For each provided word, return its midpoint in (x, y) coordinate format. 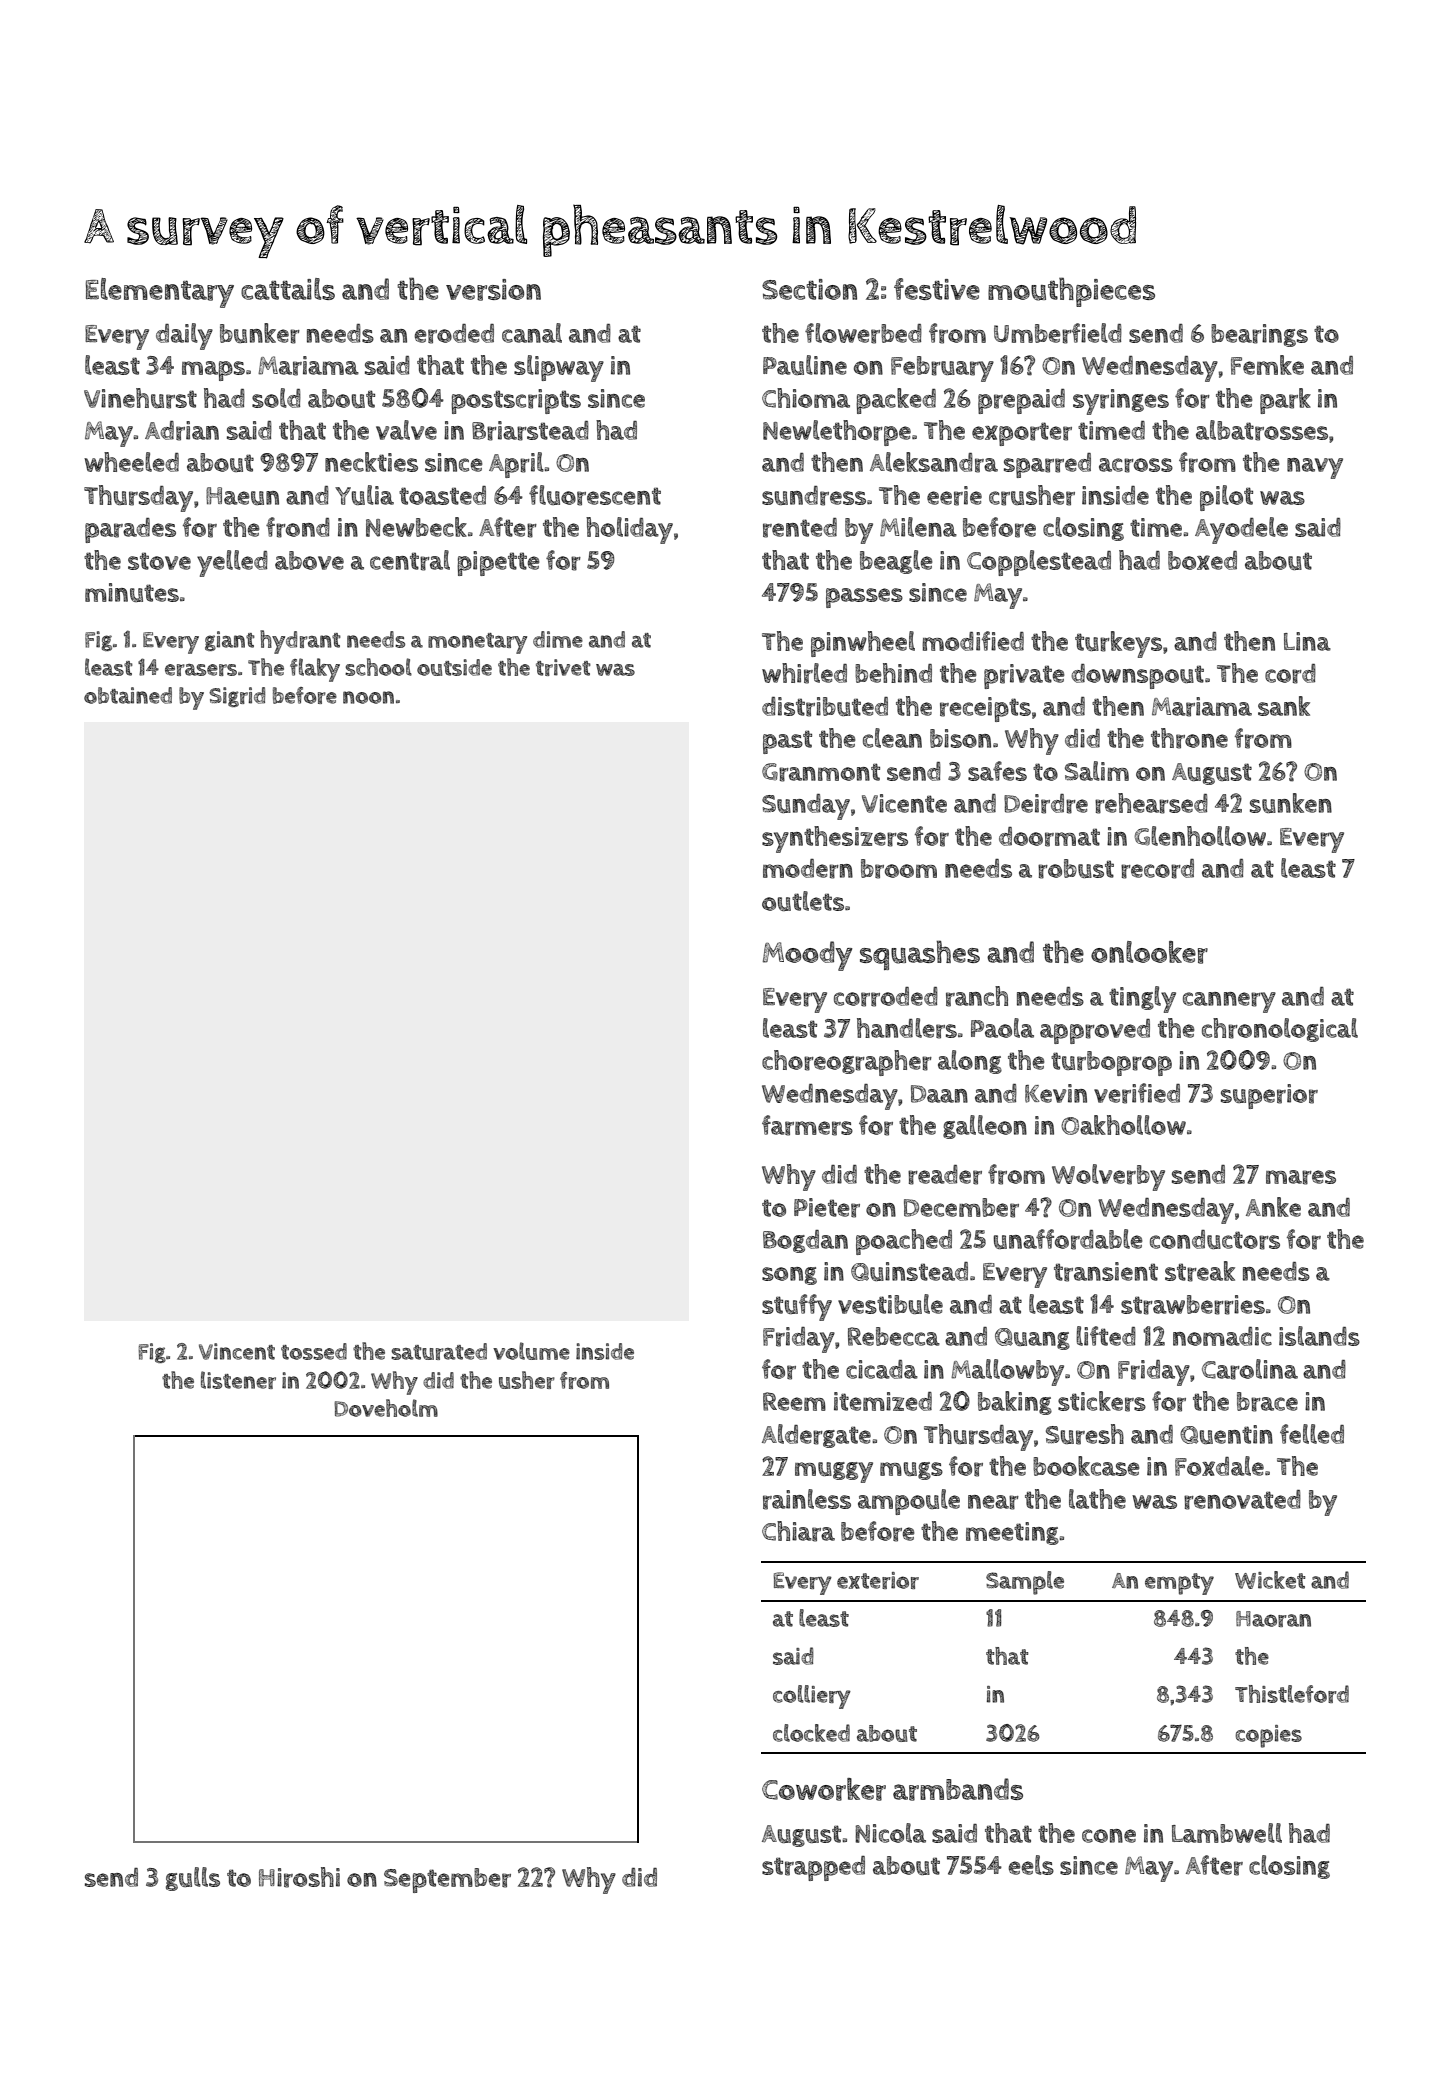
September (447, 1880)
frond (298, 527)
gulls (193, 1879)
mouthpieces (1071, 292)
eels (1031, 1865)
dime (558, 639)
